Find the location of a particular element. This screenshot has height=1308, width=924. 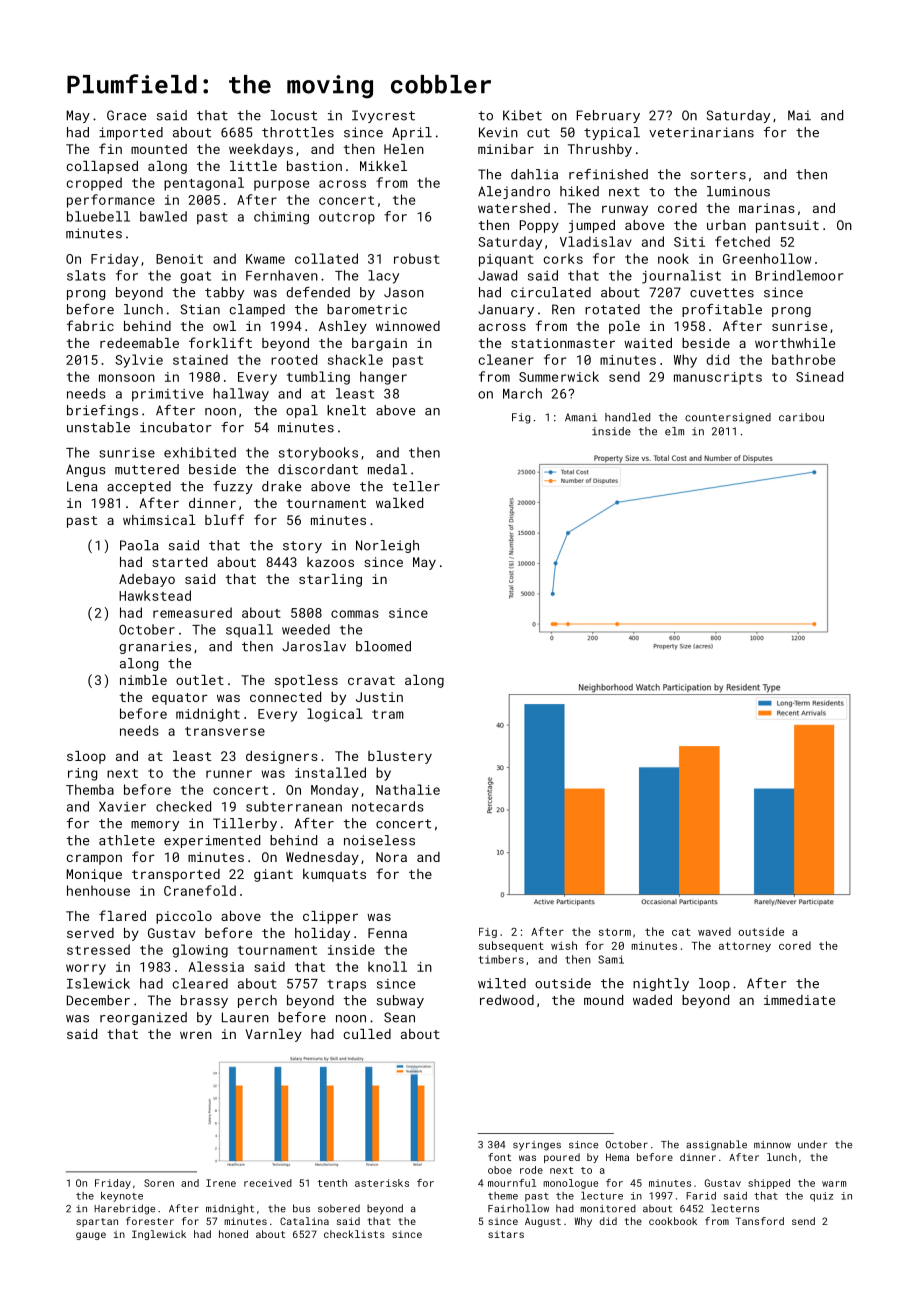

subsequent is located at coordinates (511, 946).
